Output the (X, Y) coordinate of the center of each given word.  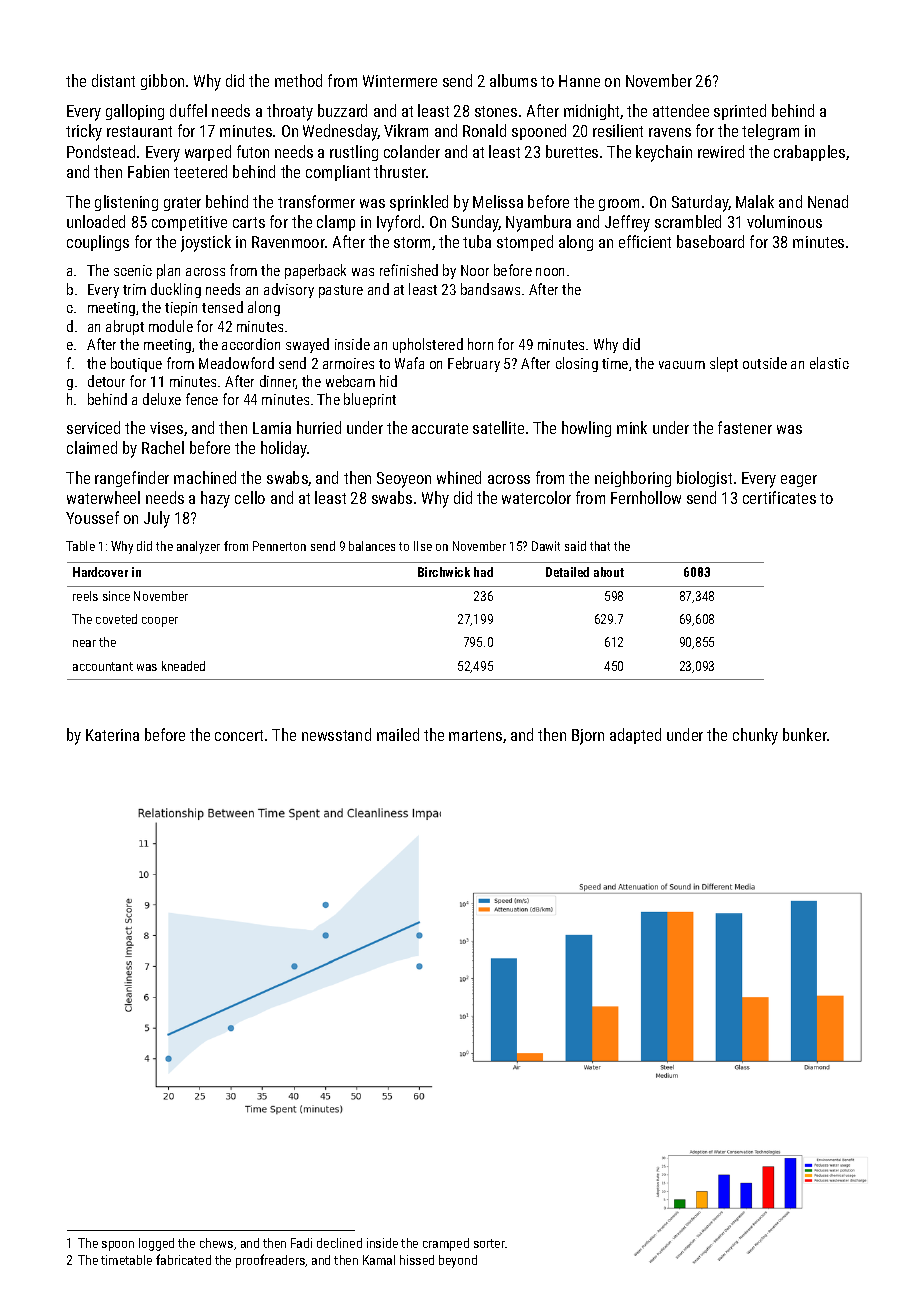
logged (156, 1244)
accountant (103, 666)
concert (239, 735)
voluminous (784, 221)
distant (113, 80)
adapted (635, 736)
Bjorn (588, 737)
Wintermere (400, 81)
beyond (458, 1261)
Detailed (567, 572)
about (609, 572)
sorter (490, 1243)
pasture (341, 291)
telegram (770, 132)
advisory (289, 290)
